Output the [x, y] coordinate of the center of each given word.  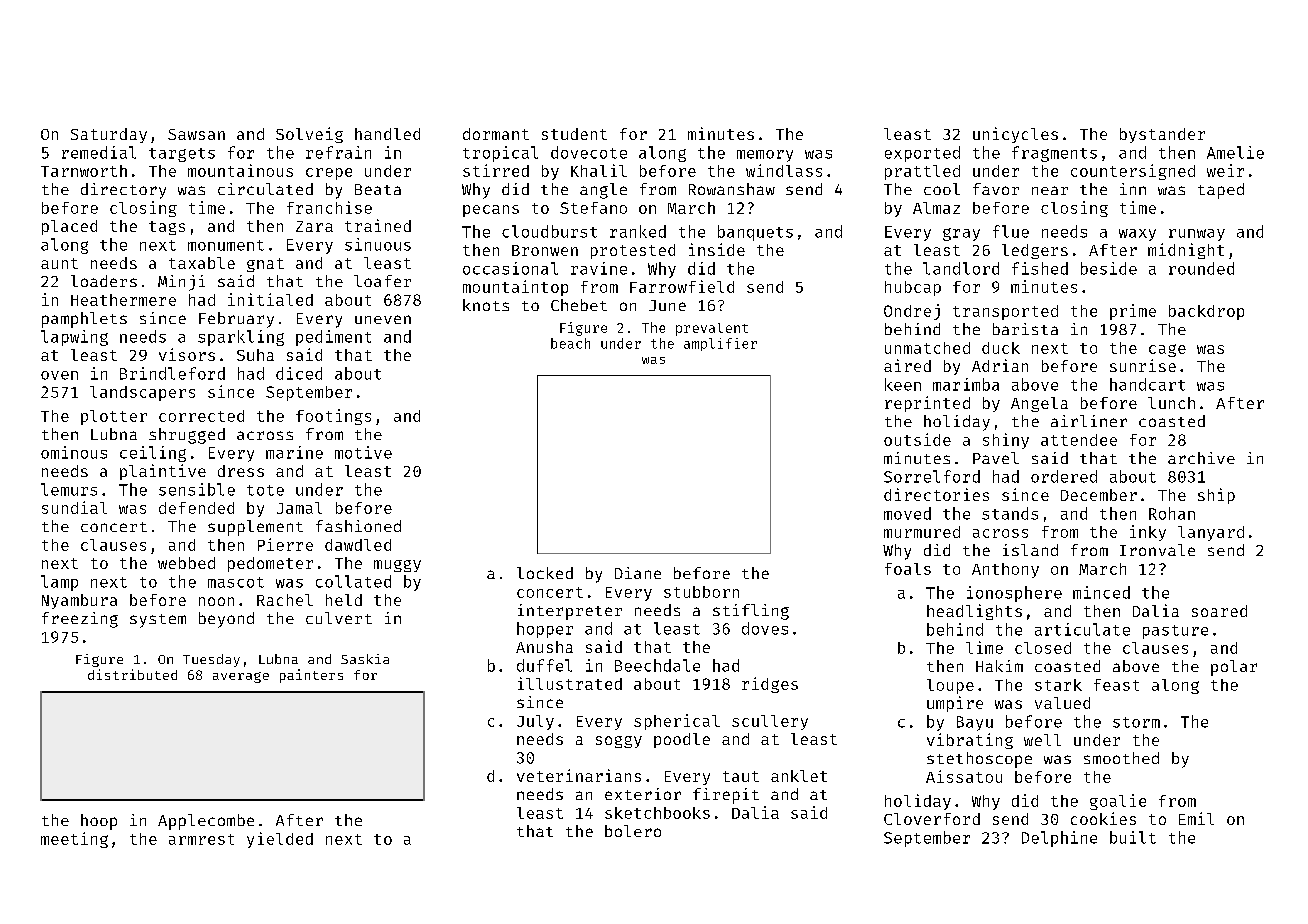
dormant [496, 134]
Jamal [299, 508]
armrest [201, 839]
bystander [1162, 135]
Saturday [109, 135]
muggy [397, 566]
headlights [974, 612]
